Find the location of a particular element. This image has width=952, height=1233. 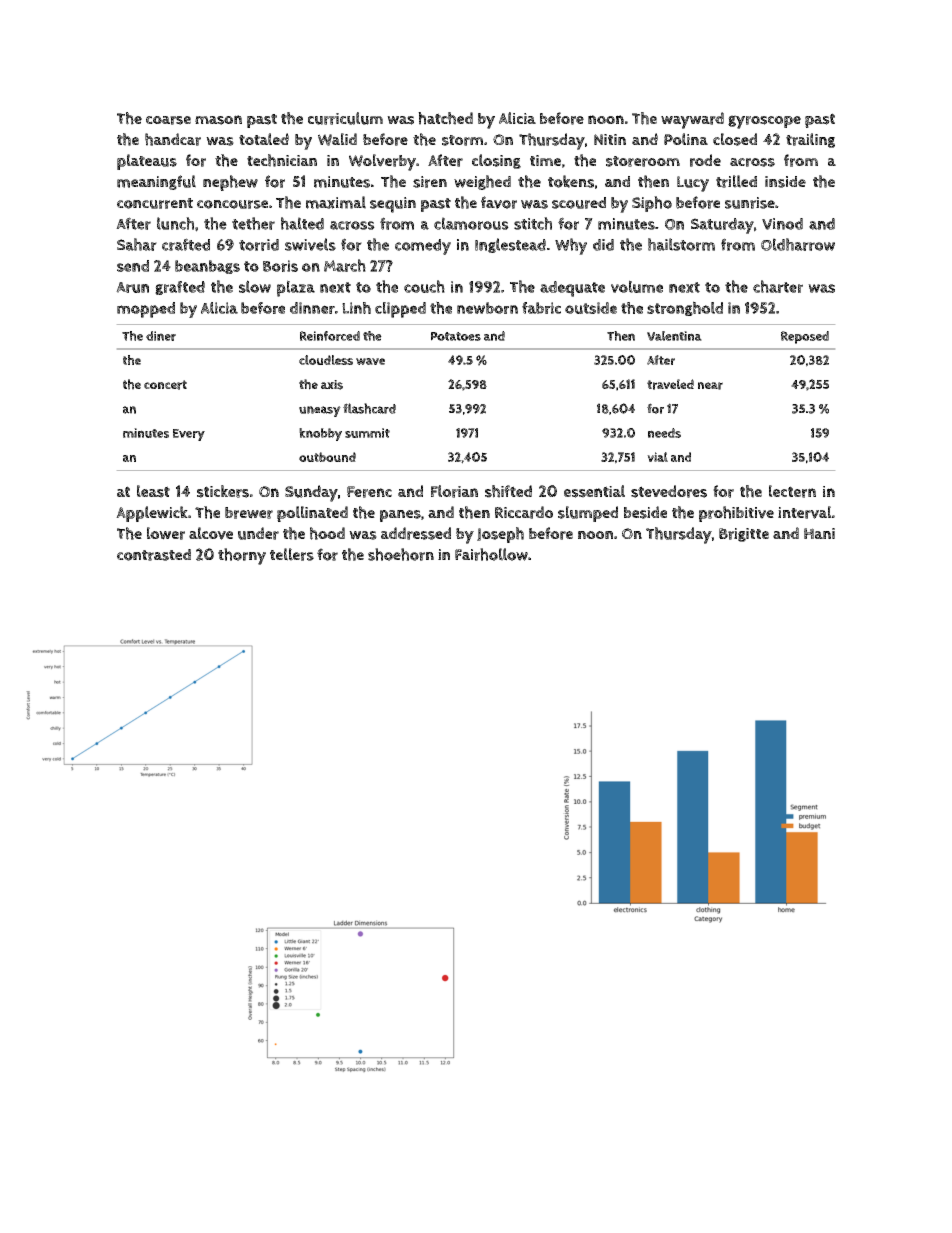

near is located at coordinates (710, 386).
